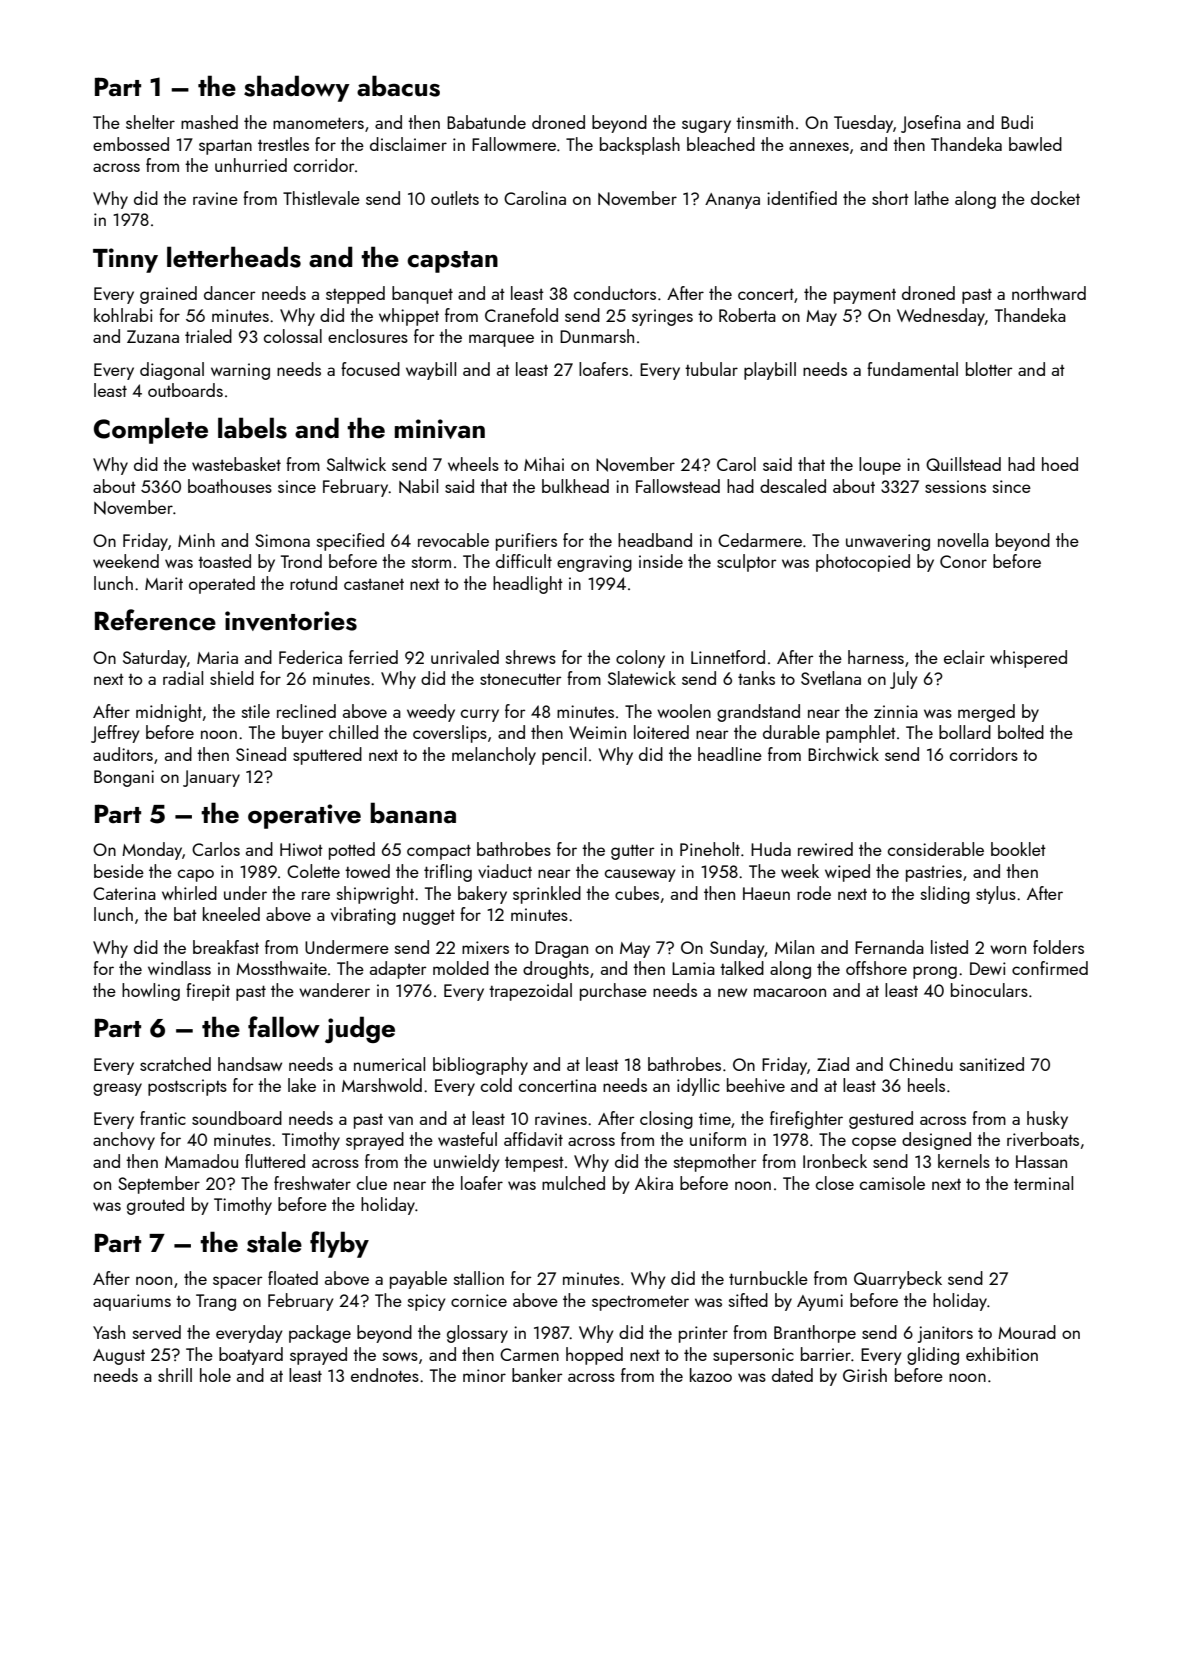 The width and height of the document is (1183, 1673). What do you see at coordinates (363, 916) in the document?
I see `vibrating` at bounding box center [363, 916].
